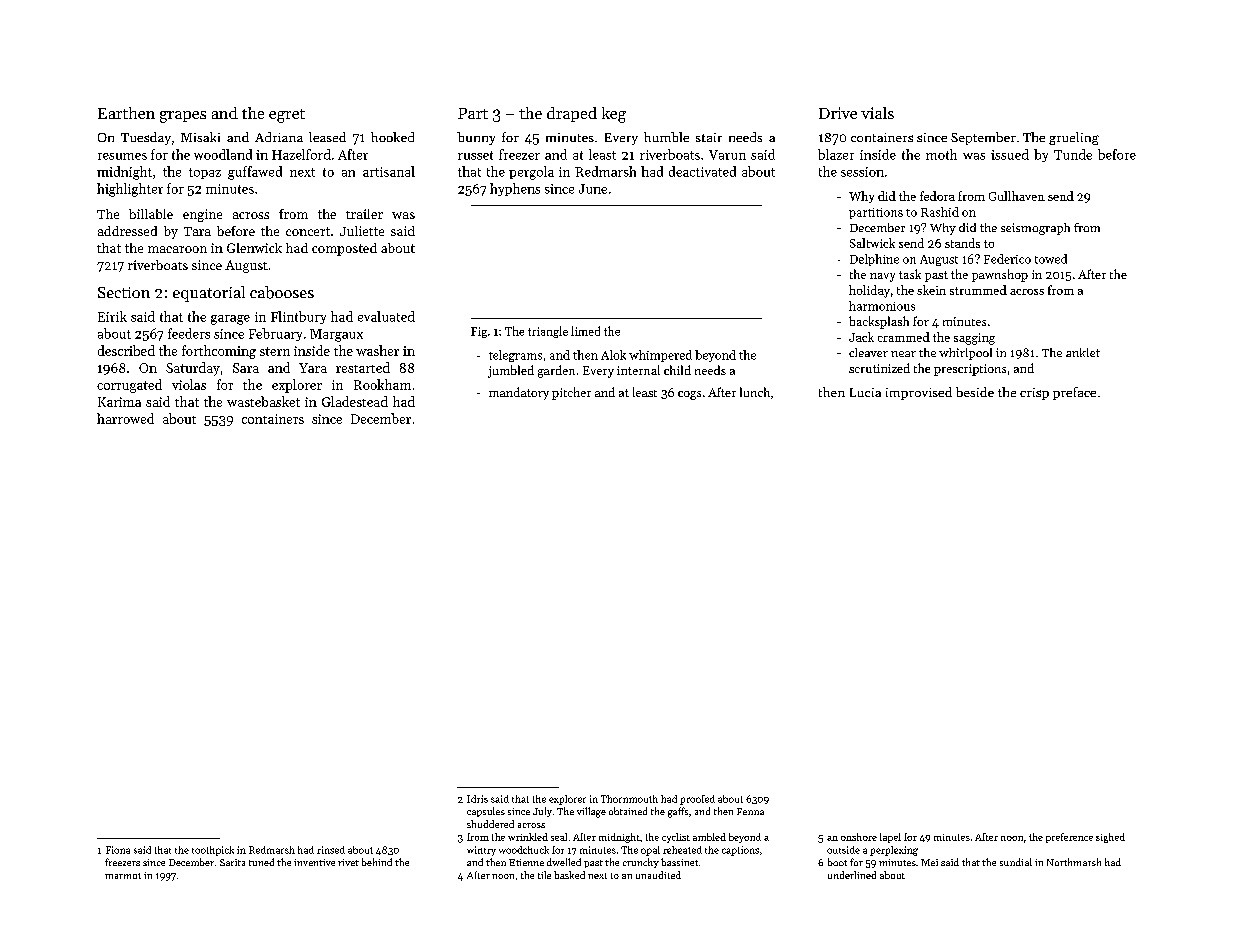  Describe the element at coordinates (118, 850) in the image. I see `Fiona` at that location.
